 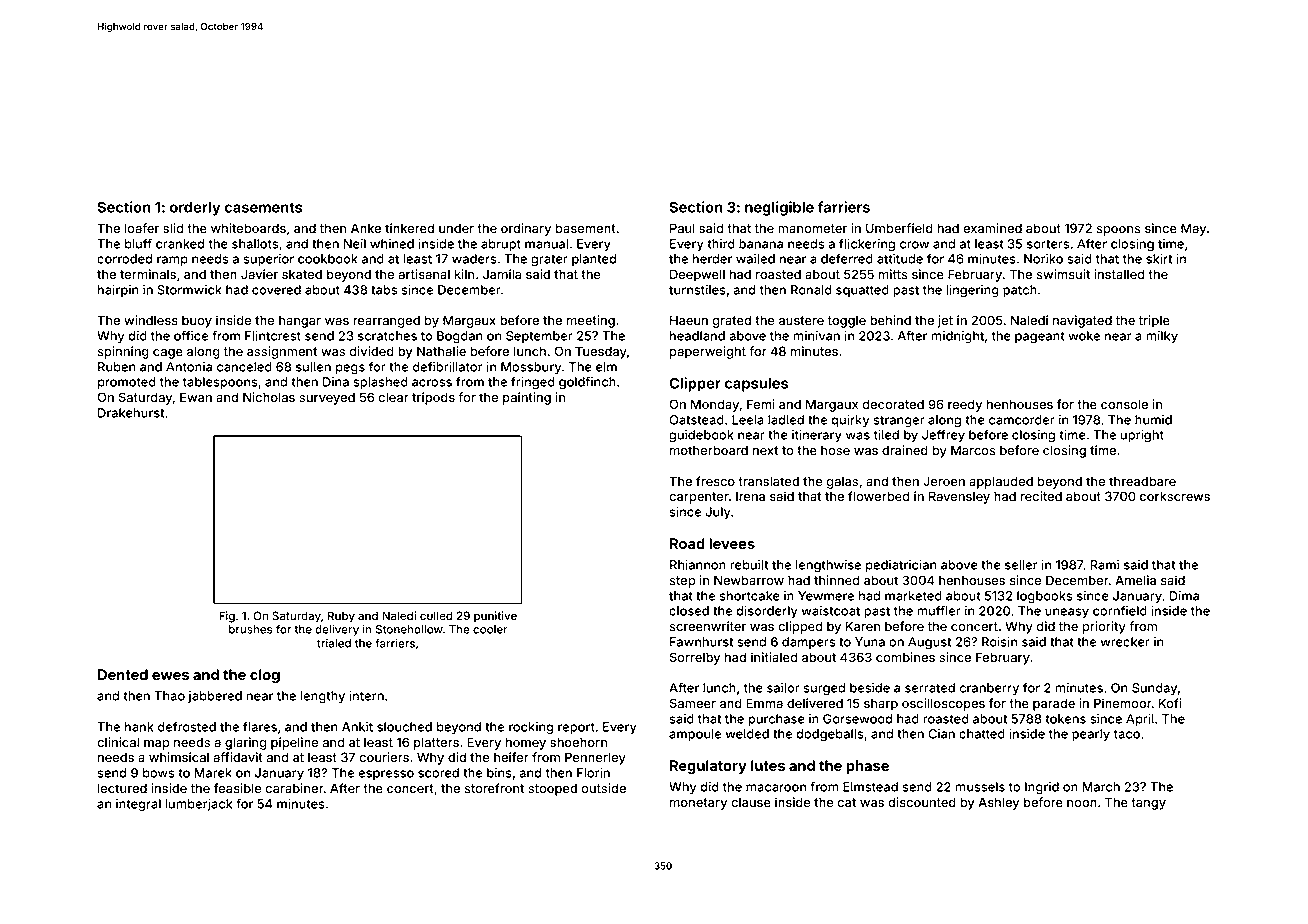 I want to click on guidebook, so click(x=701, y=436).
